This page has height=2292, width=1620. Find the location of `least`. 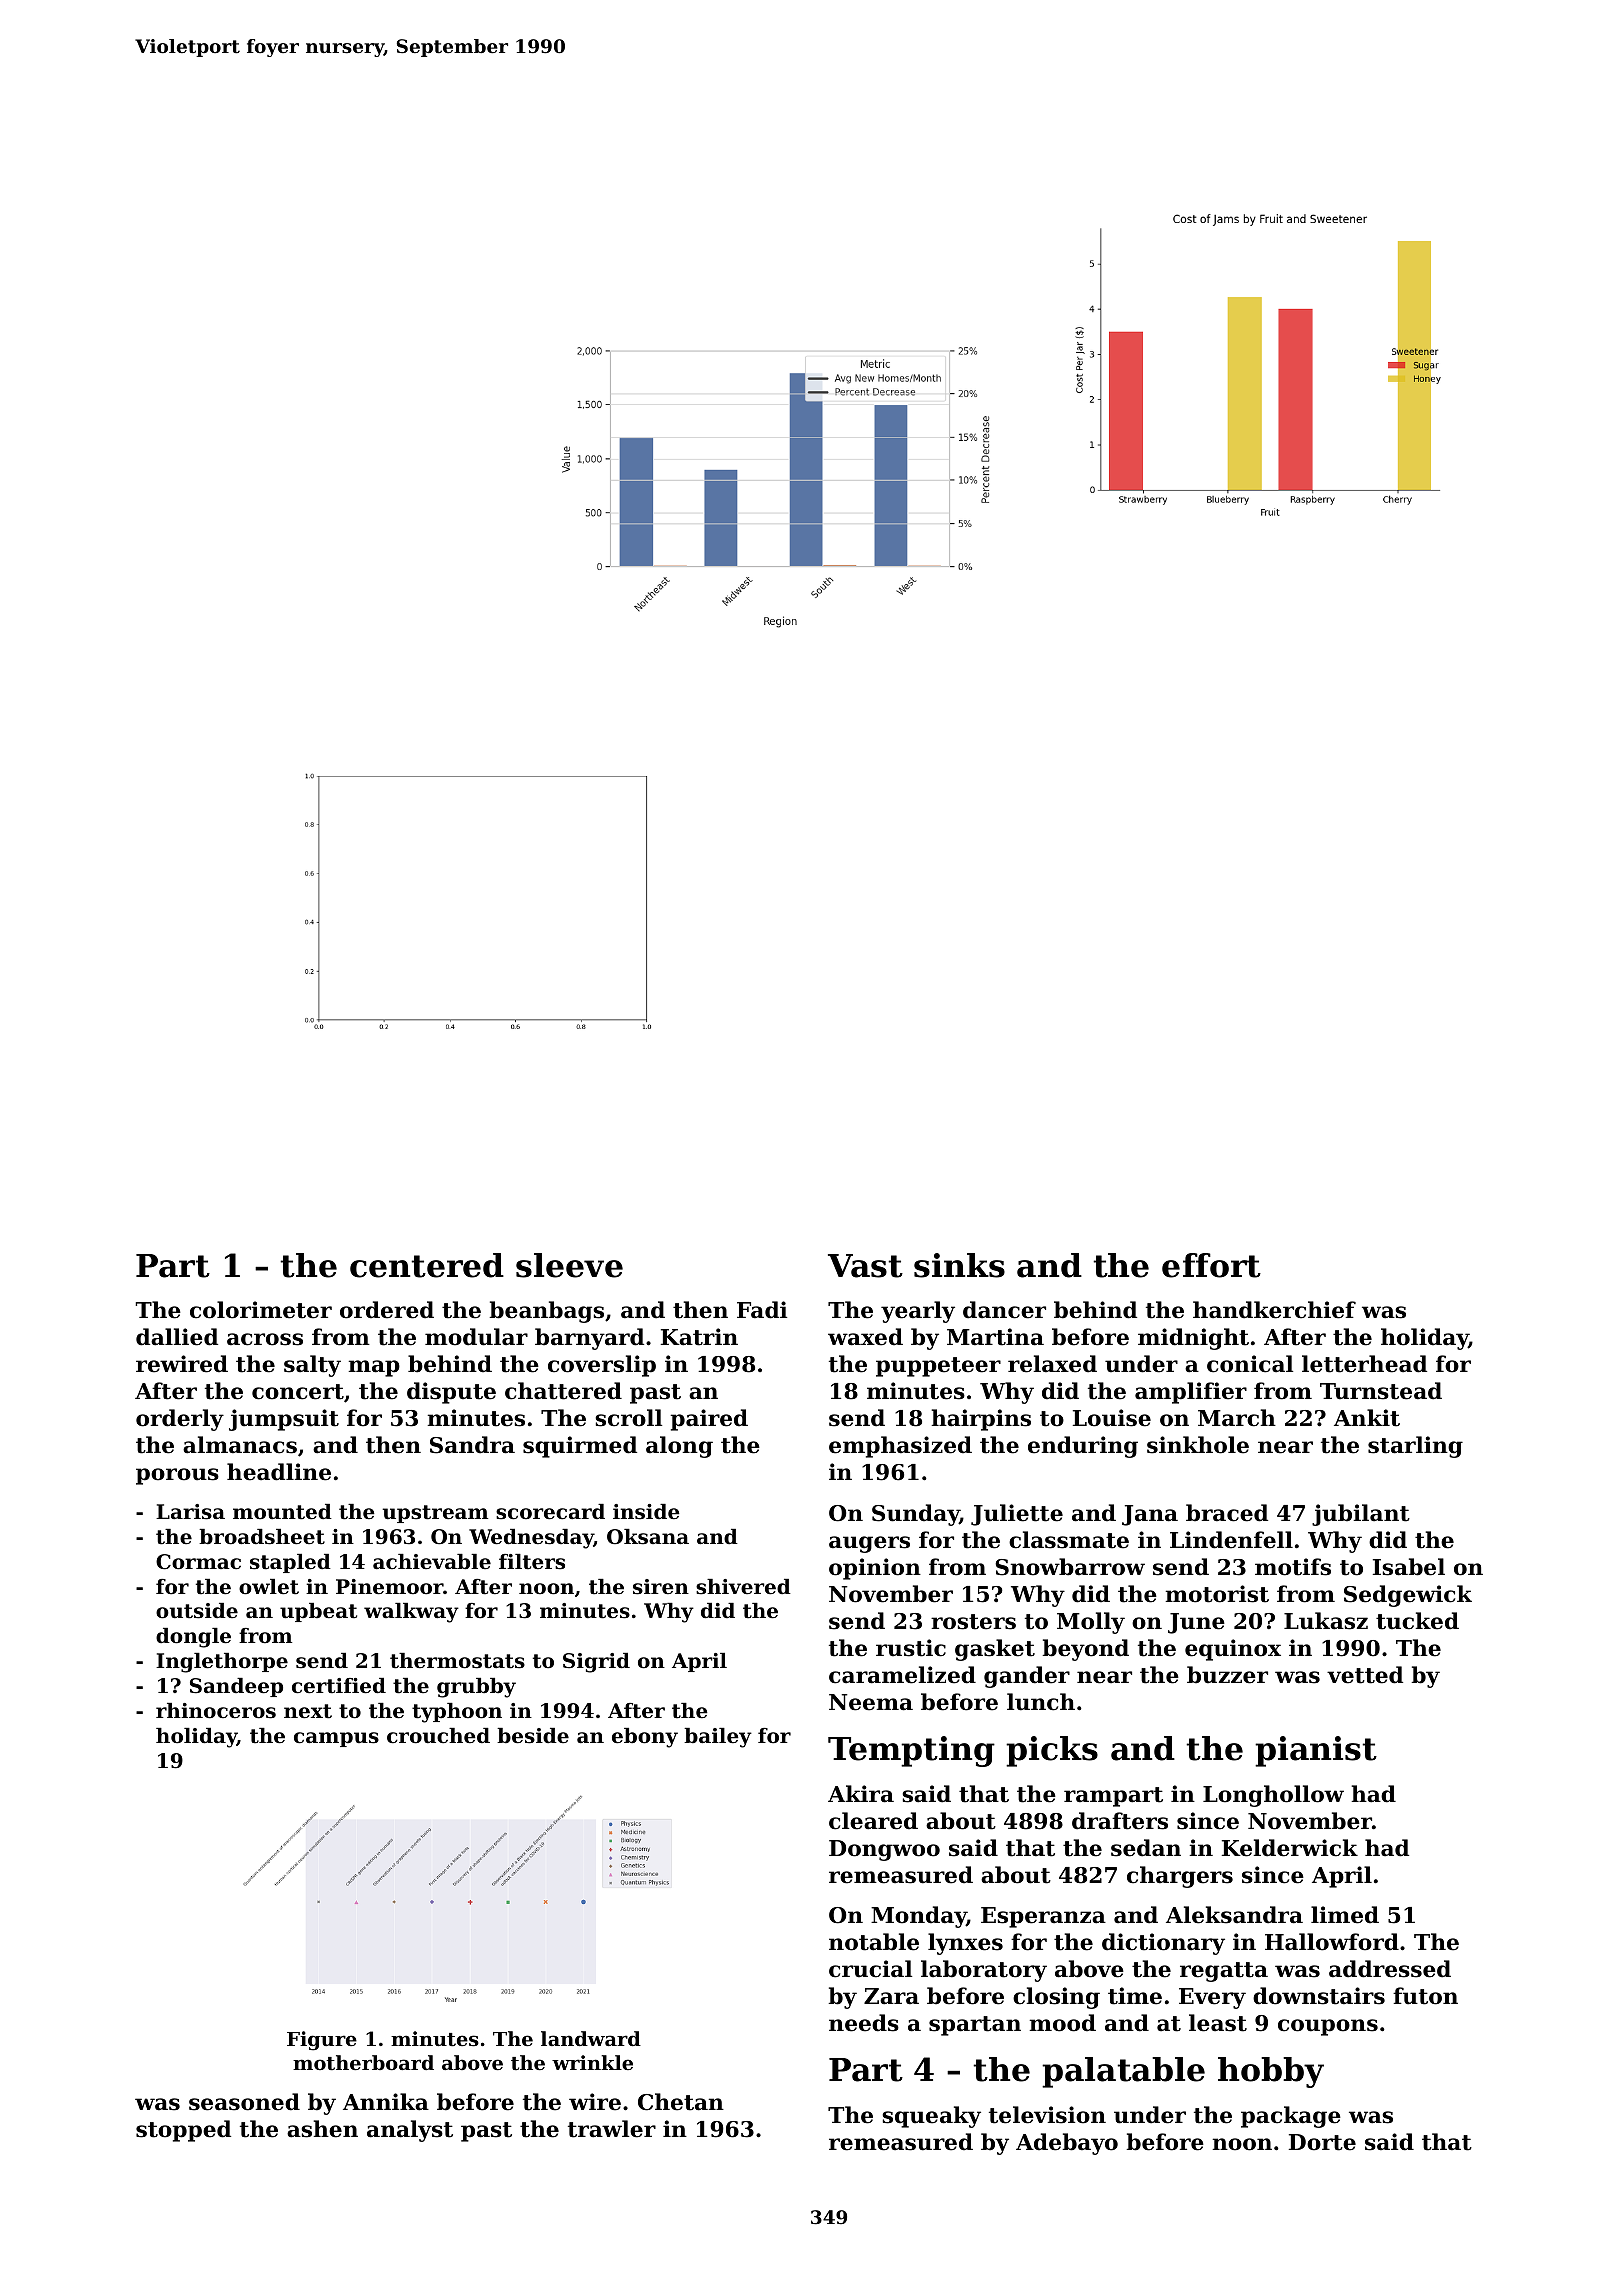

least is located at coordinates (1218, 2023).
